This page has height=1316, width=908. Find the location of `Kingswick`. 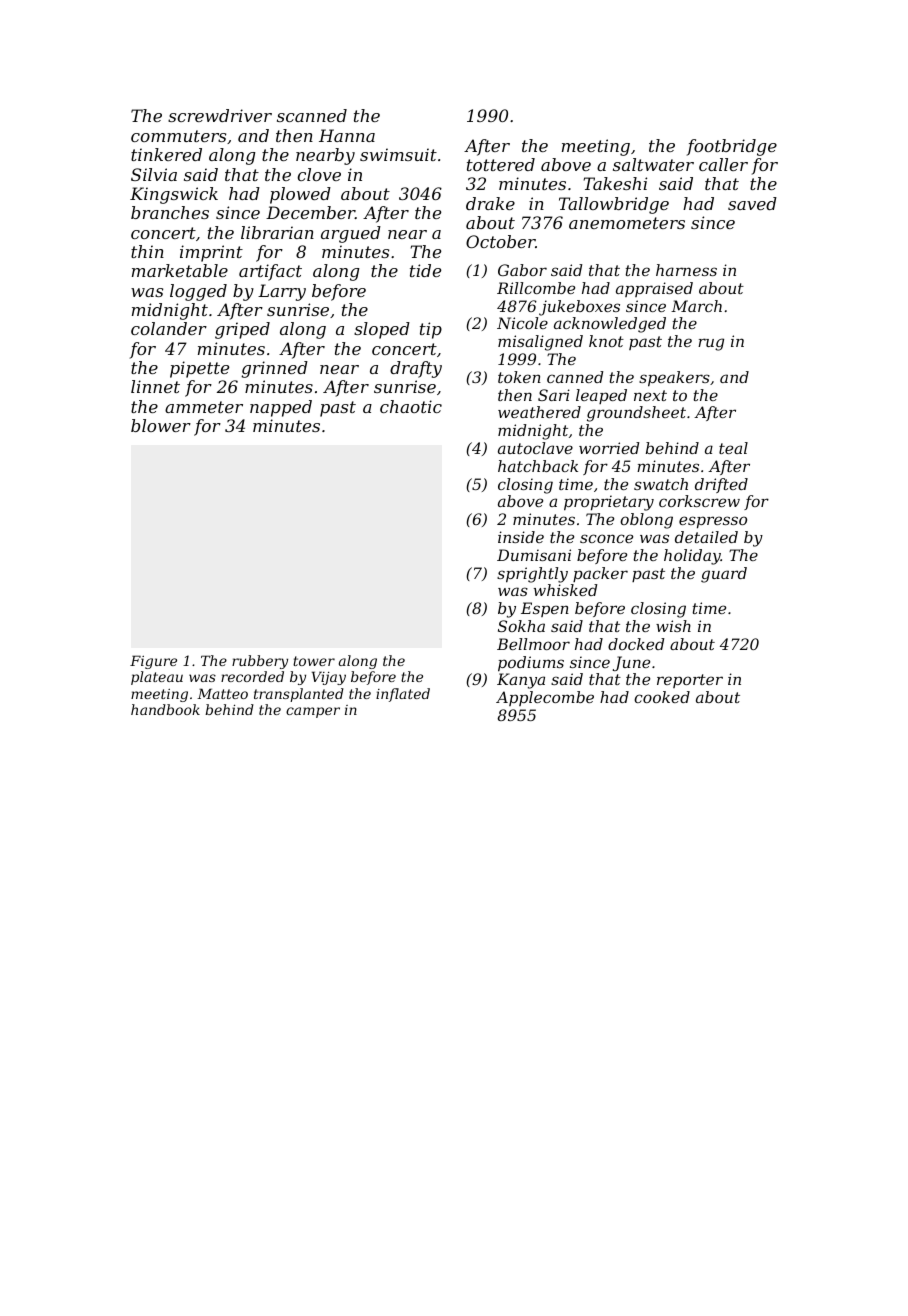

Kingswick is located at coordinates (174, 195).
